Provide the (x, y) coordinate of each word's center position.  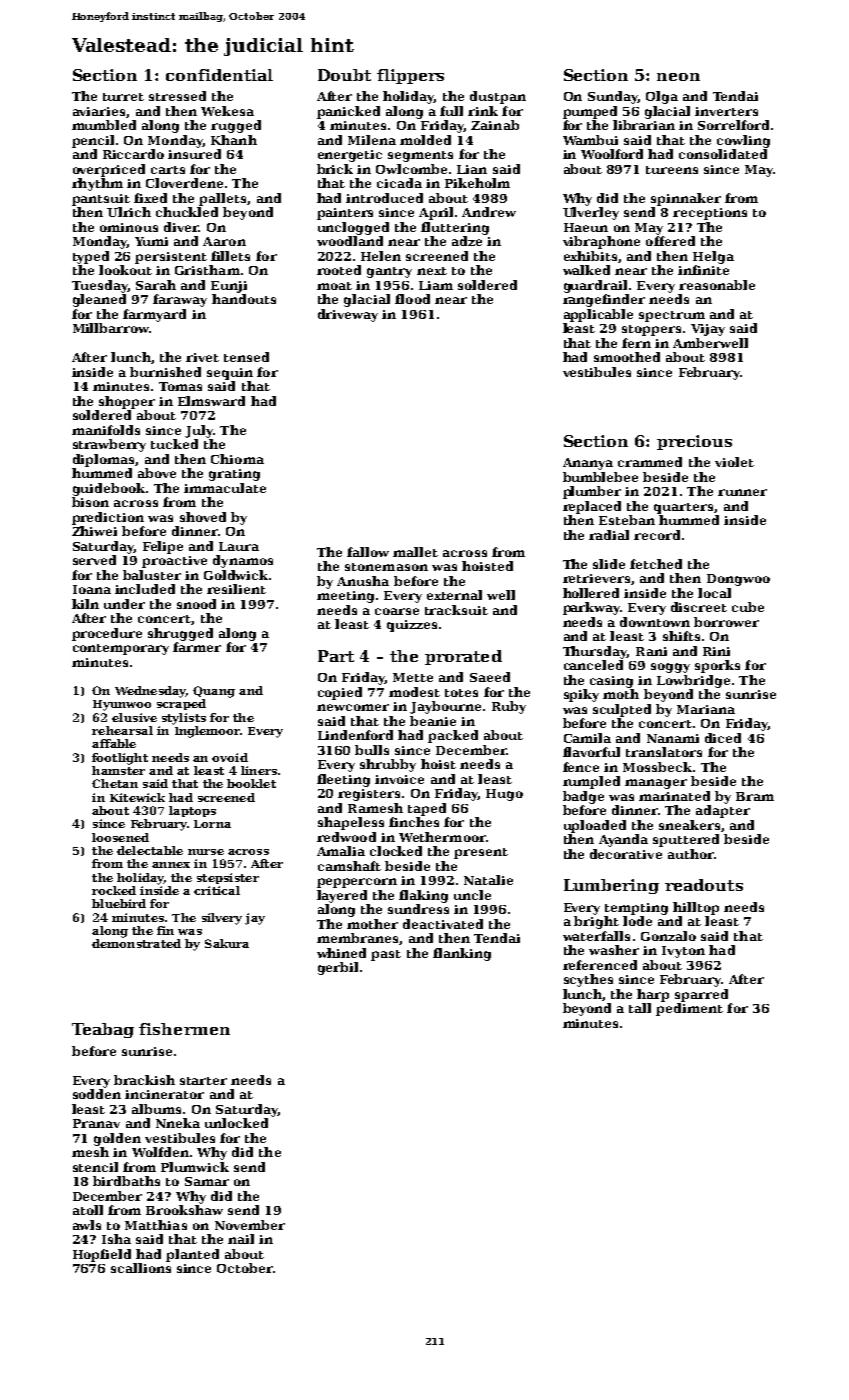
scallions (141, 1268)
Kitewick (137, 797)
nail (241, 1239)
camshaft (349, 866)
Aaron (224, 241)
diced (723, 738)
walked (586, 270)
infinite (703, 270)
